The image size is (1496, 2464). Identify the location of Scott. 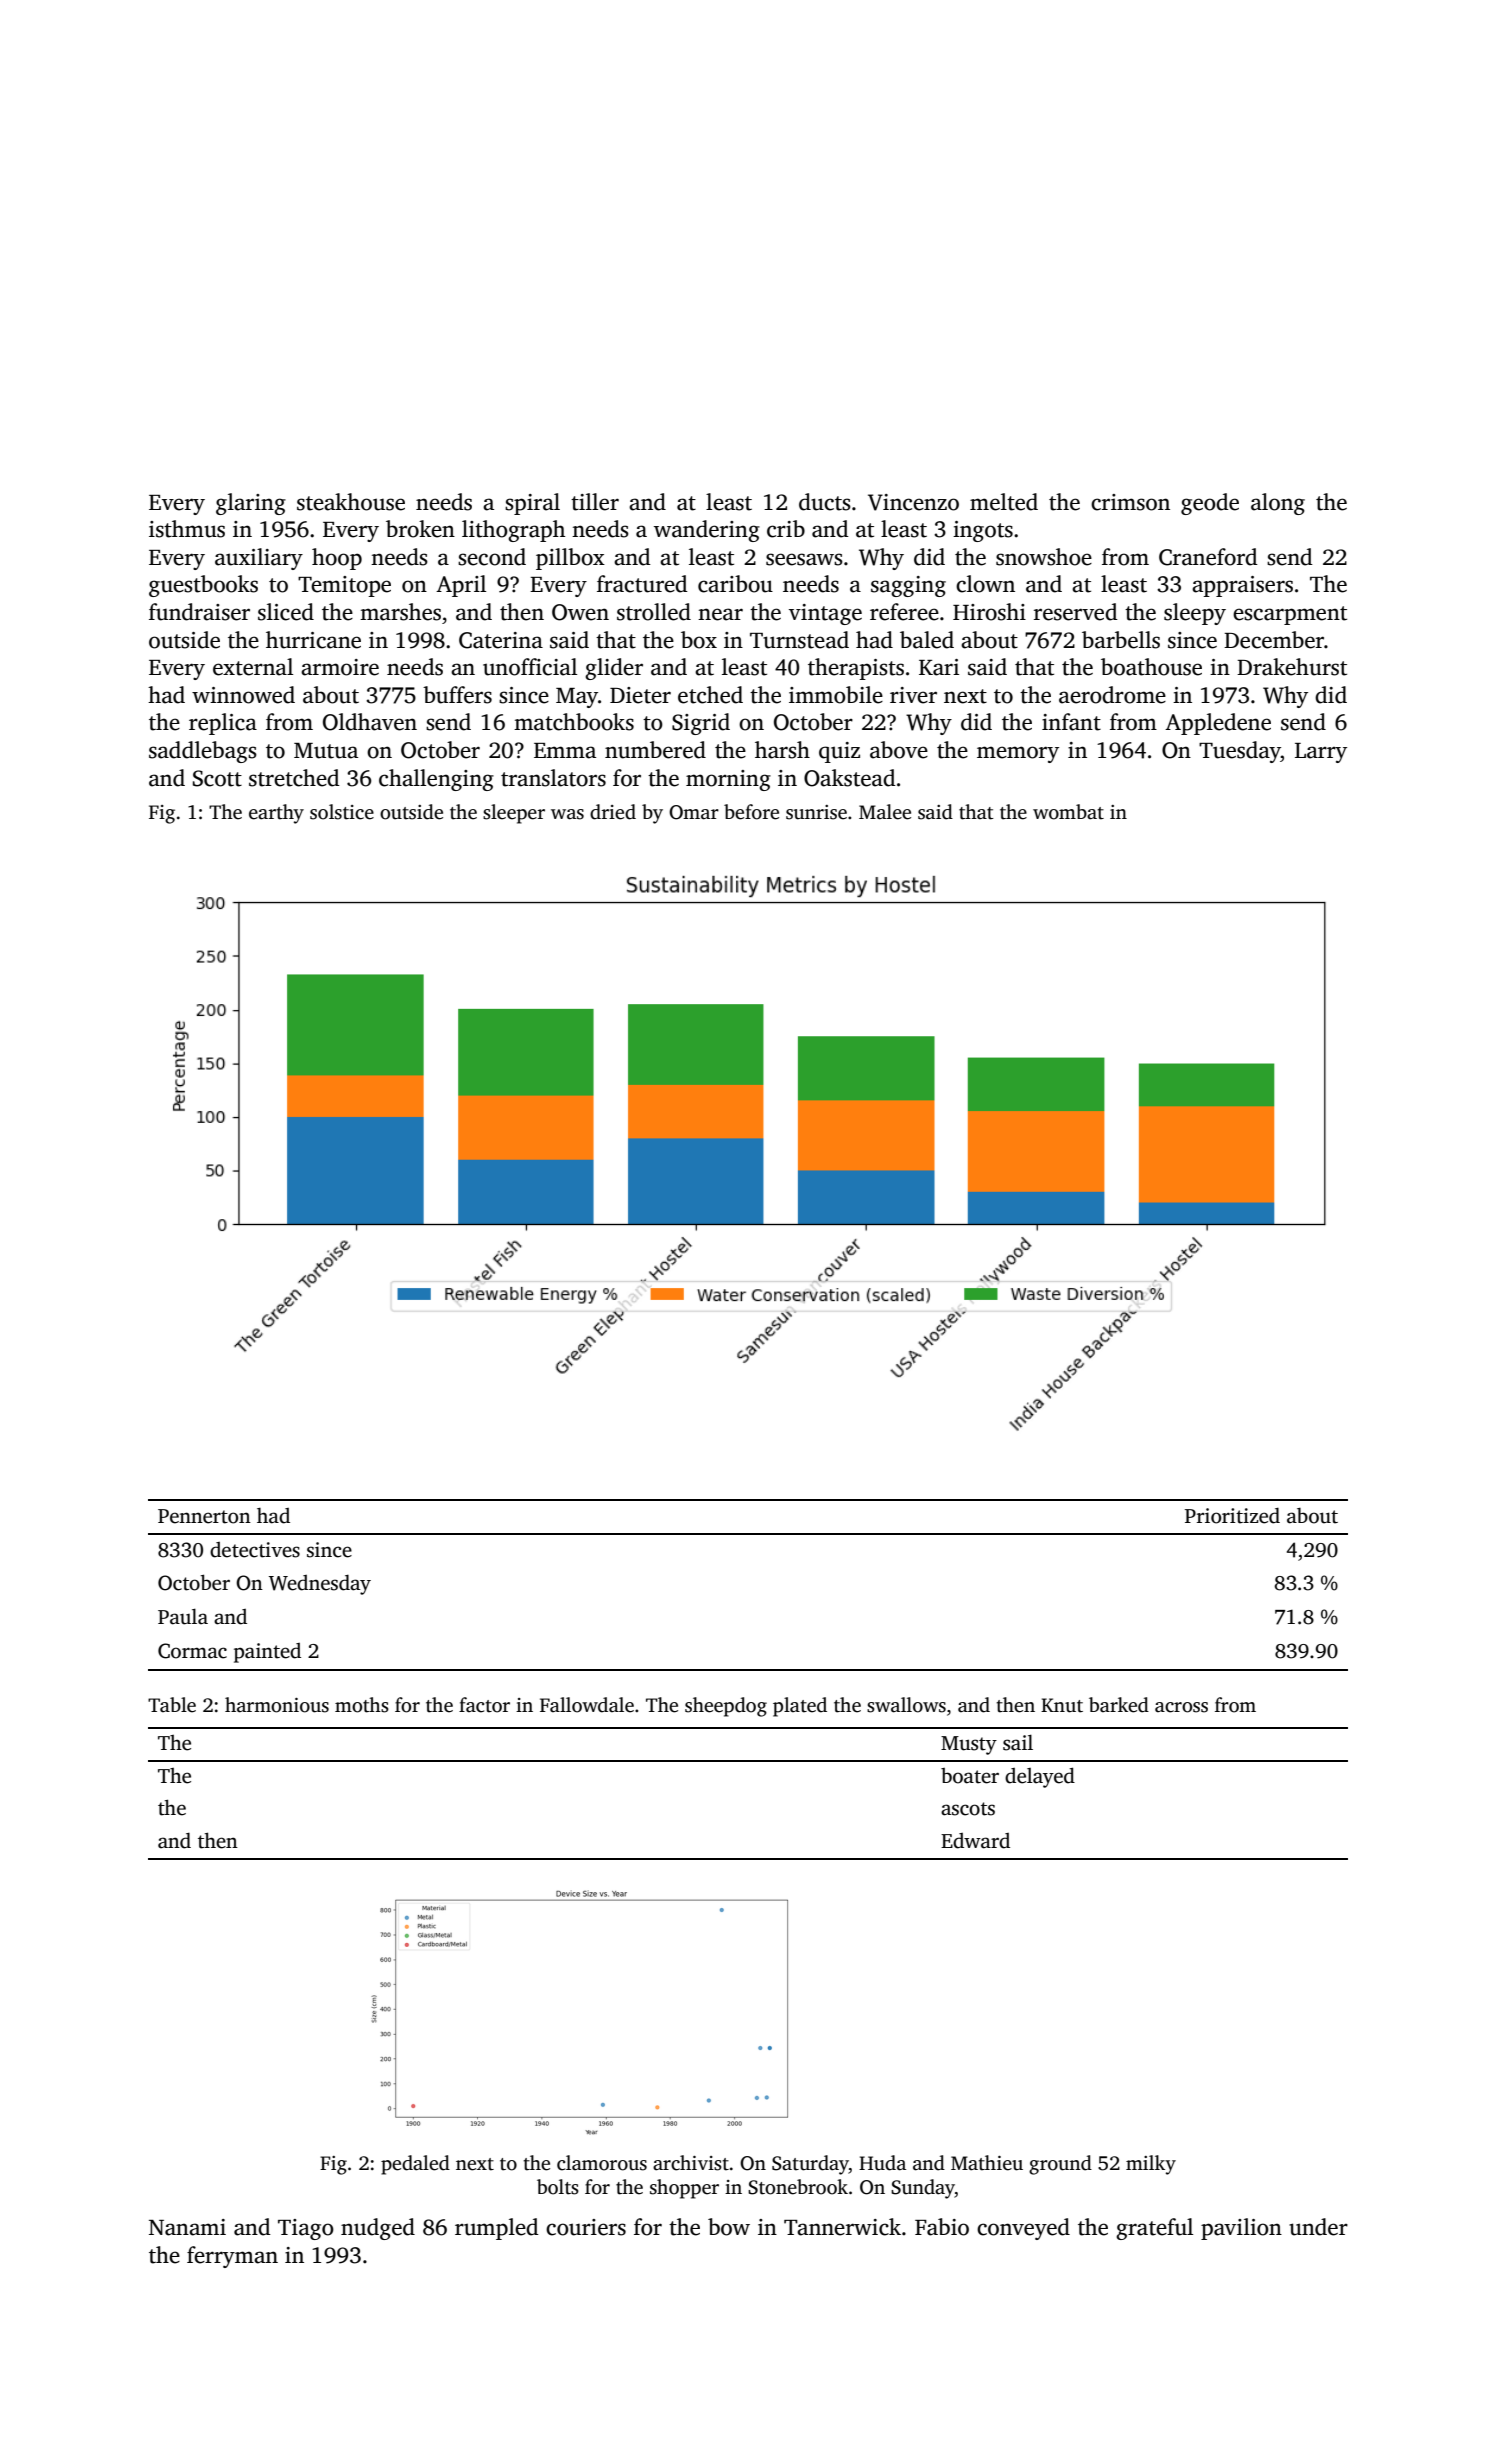
(217, 778).
